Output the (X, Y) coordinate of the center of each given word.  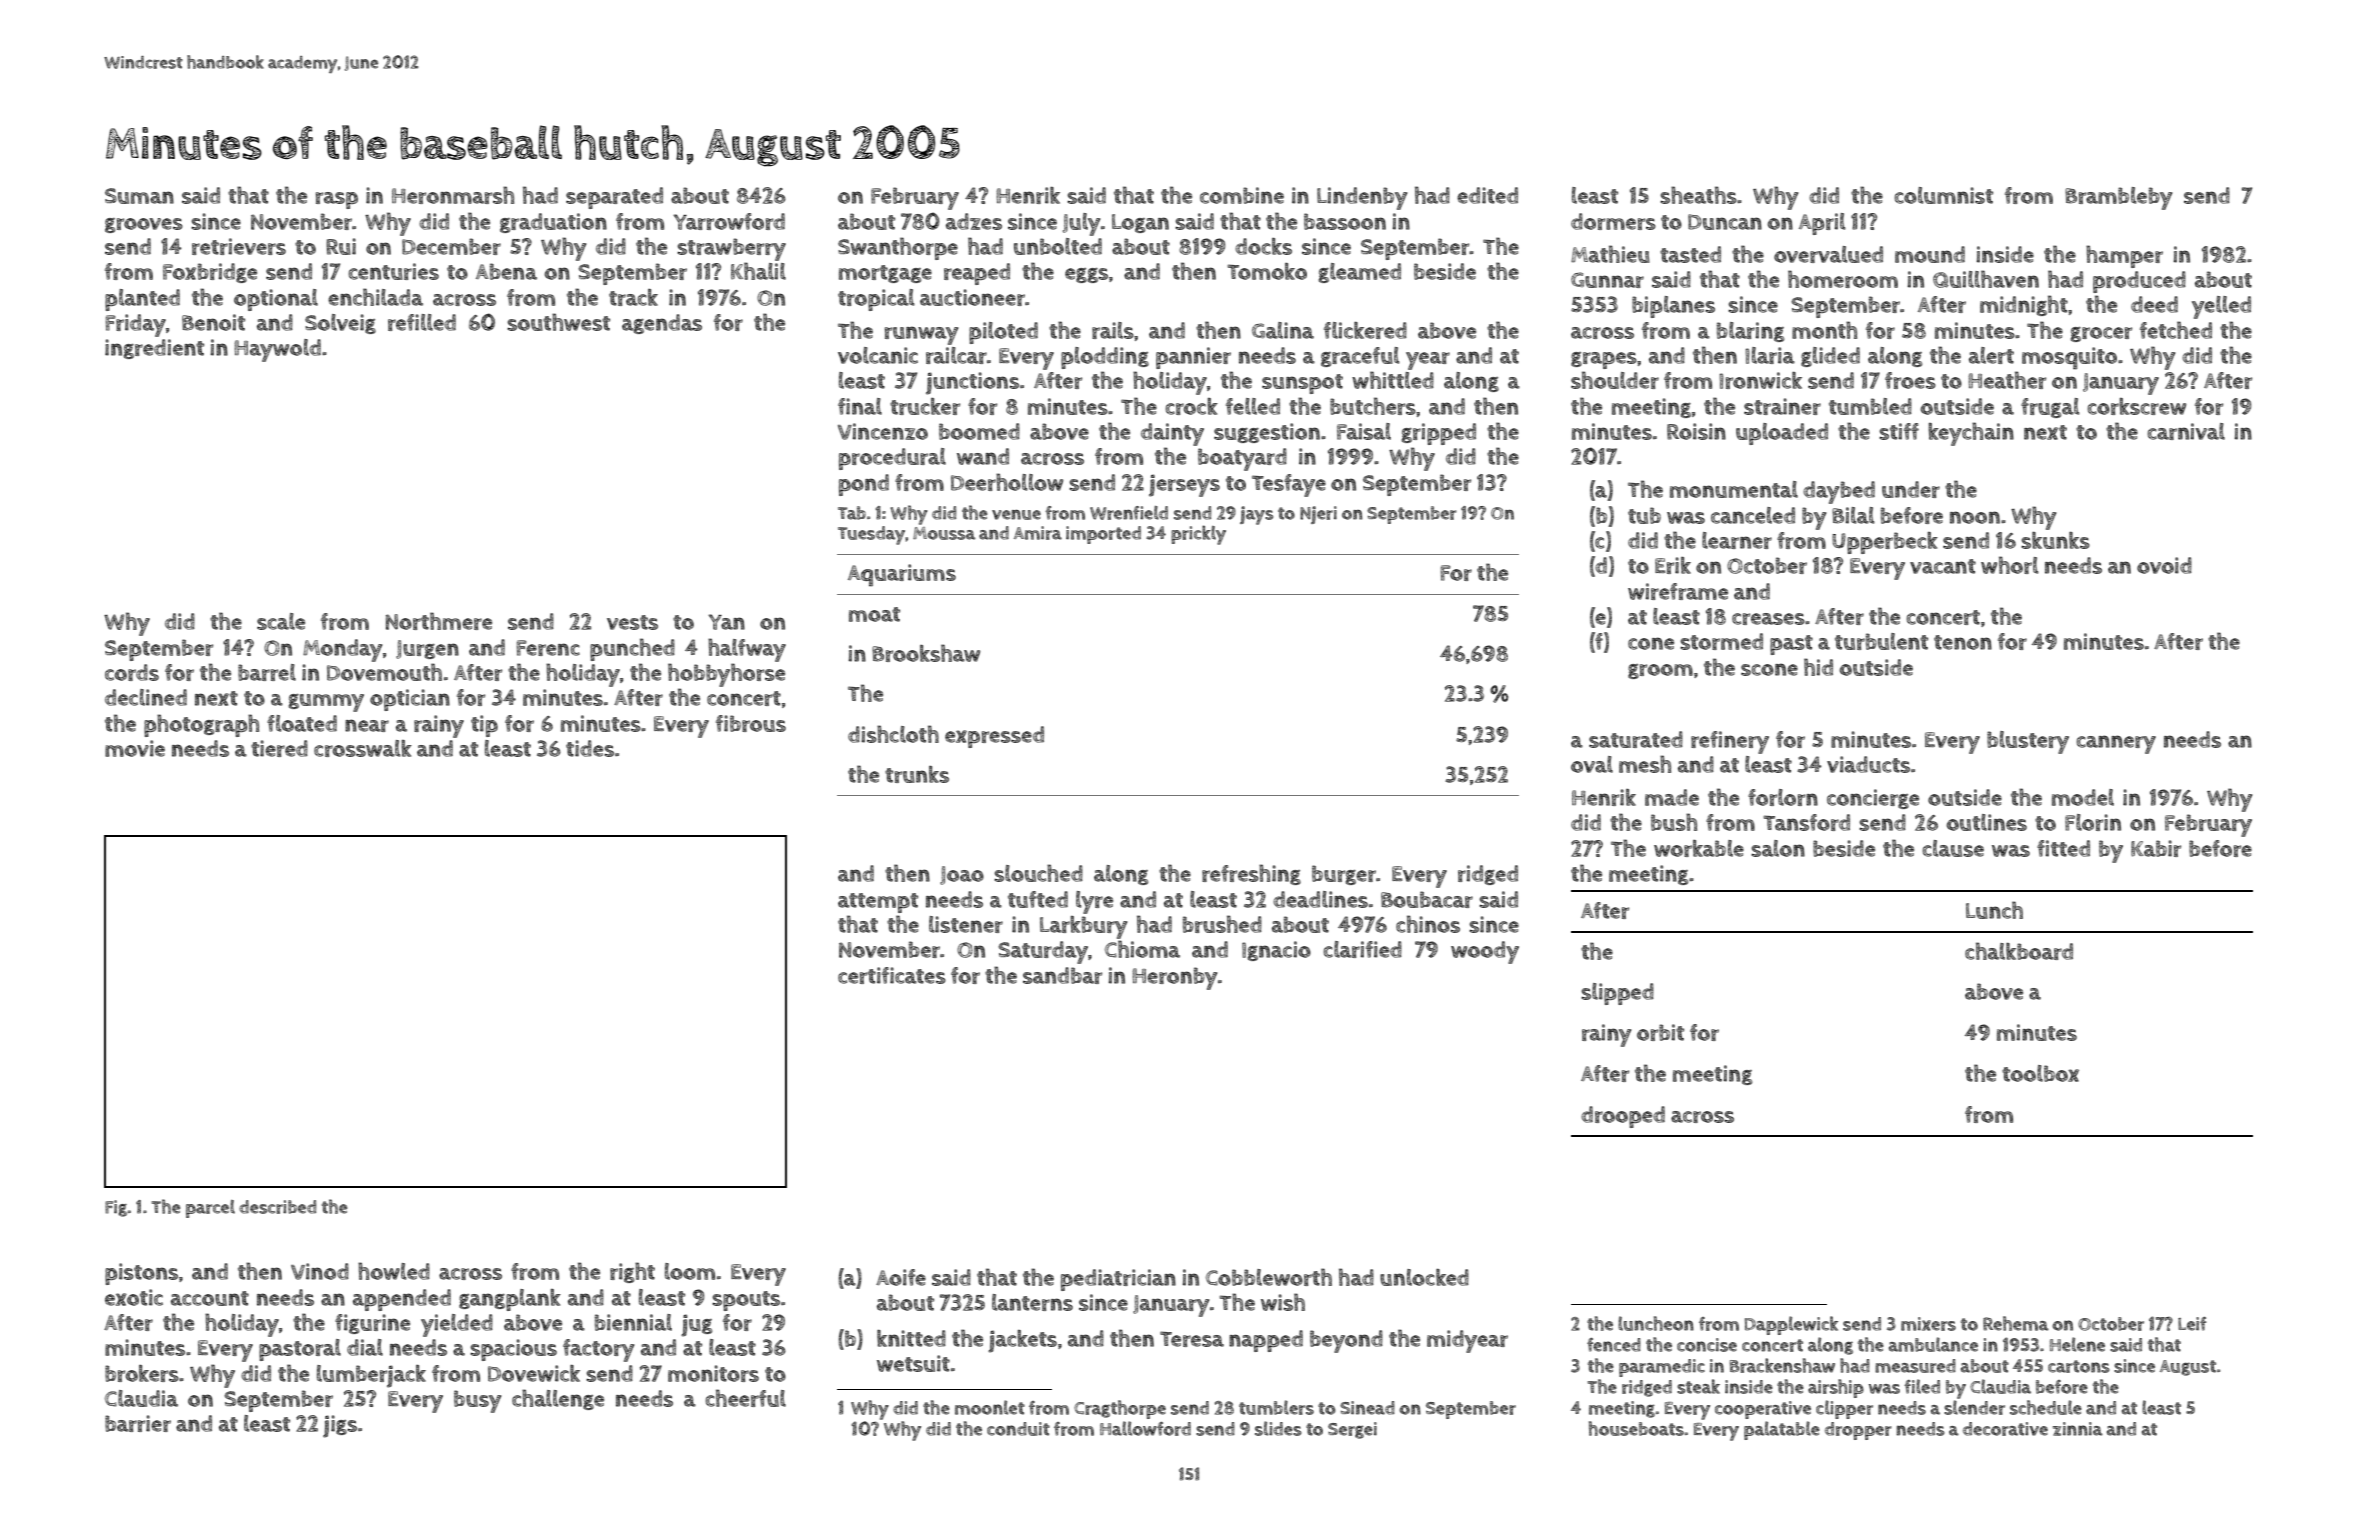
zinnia (2078, 1429)
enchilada (375, 297)
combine (1242, 195)
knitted (911, 1338)
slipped (1617, 994)
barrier (138, 1423)
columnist (1943, 195)
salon (1778, 848)
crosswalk (363, 748)
